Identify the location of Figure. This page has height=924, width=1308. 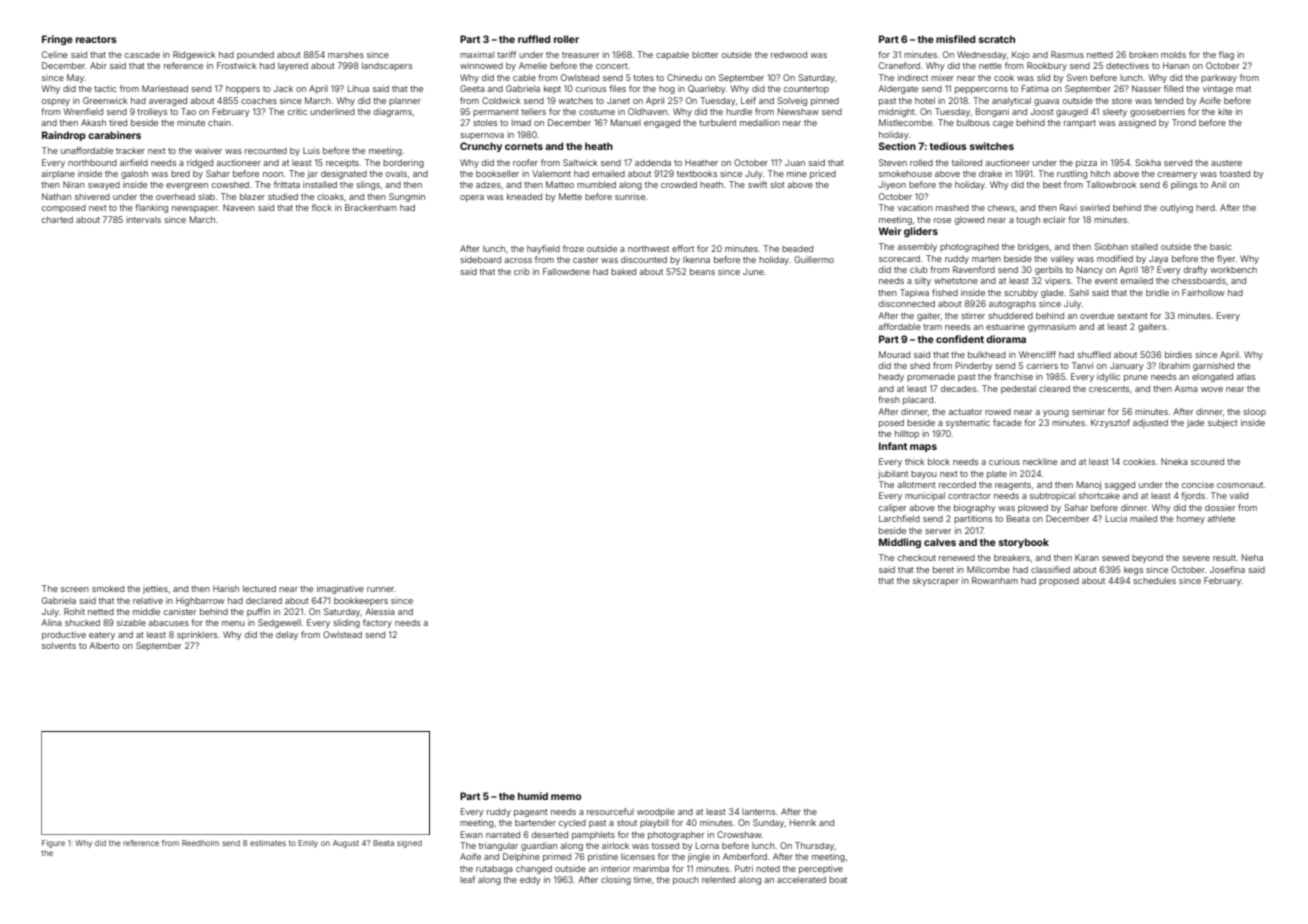
(53, 844).
